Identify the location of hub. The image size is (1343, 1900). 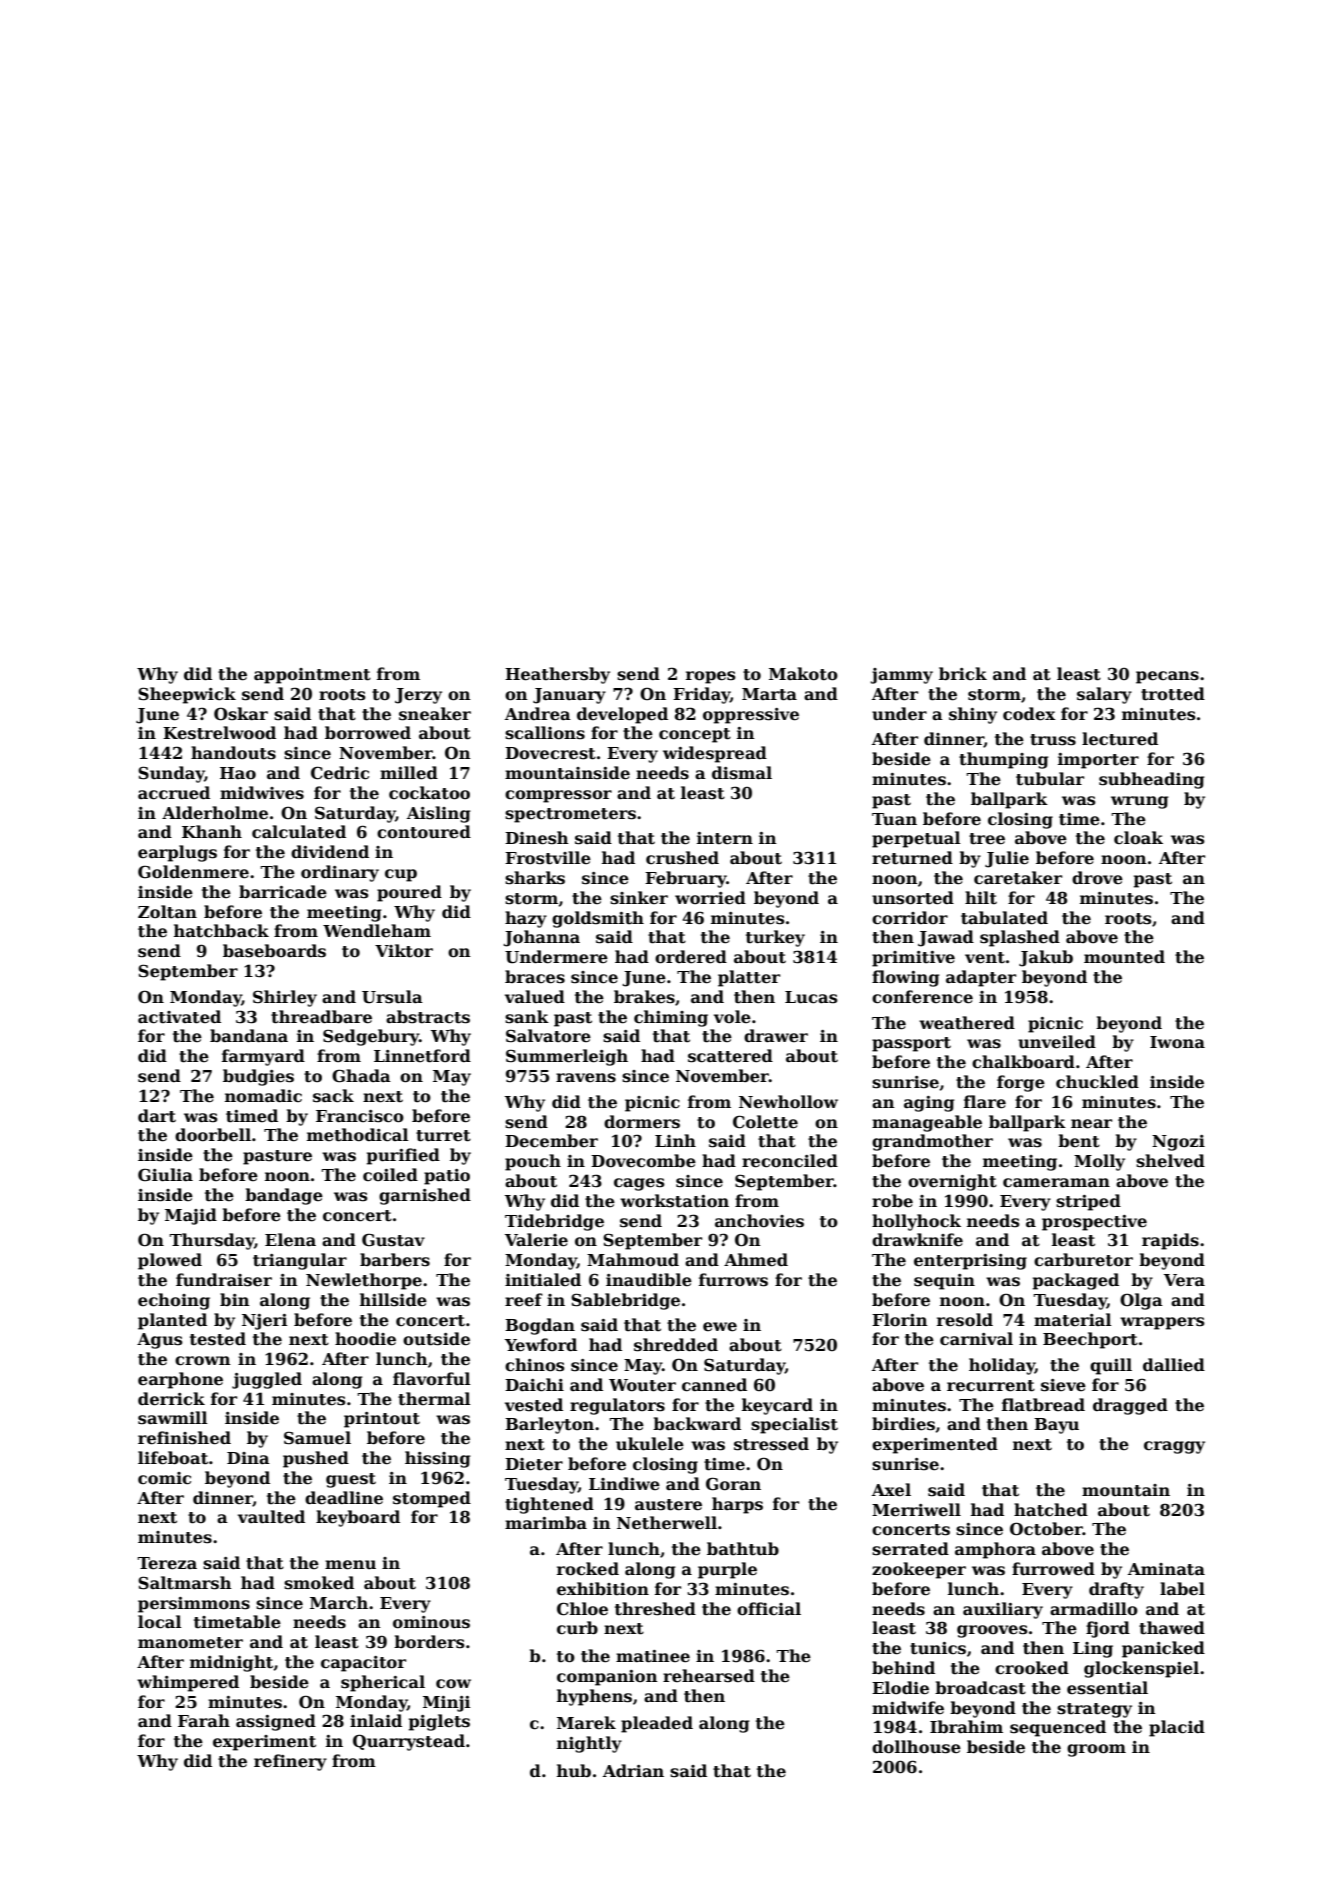
(574, 1770).
